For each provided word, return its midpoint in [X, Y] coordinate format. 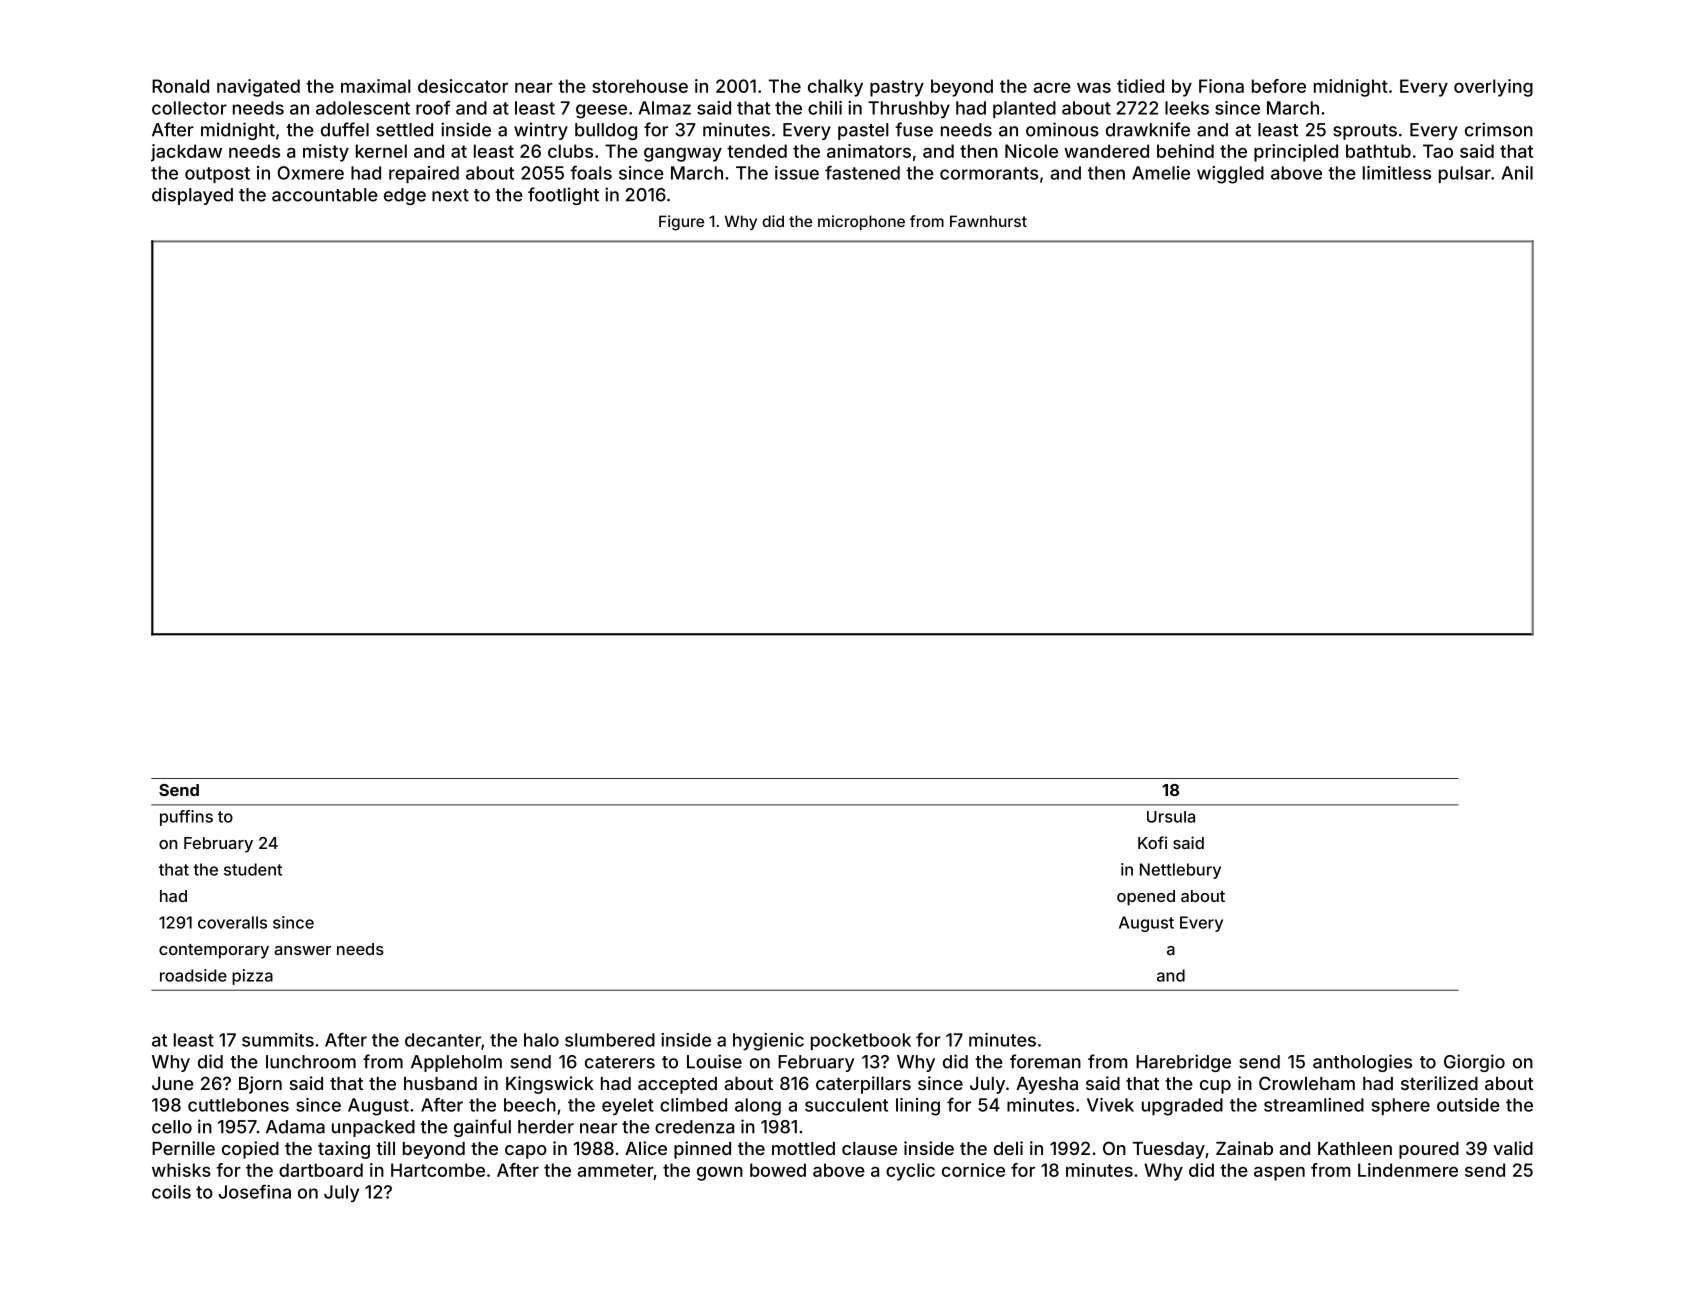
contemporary [214, 951]
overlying [1493, 88]
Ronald [180, 86]
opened [1146, 898]
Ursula [1171, 817]
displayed [192, 196]
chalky [835, 88]
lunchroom [311, 1062]
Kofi [1152, 842]
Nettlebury [1180, 871]
